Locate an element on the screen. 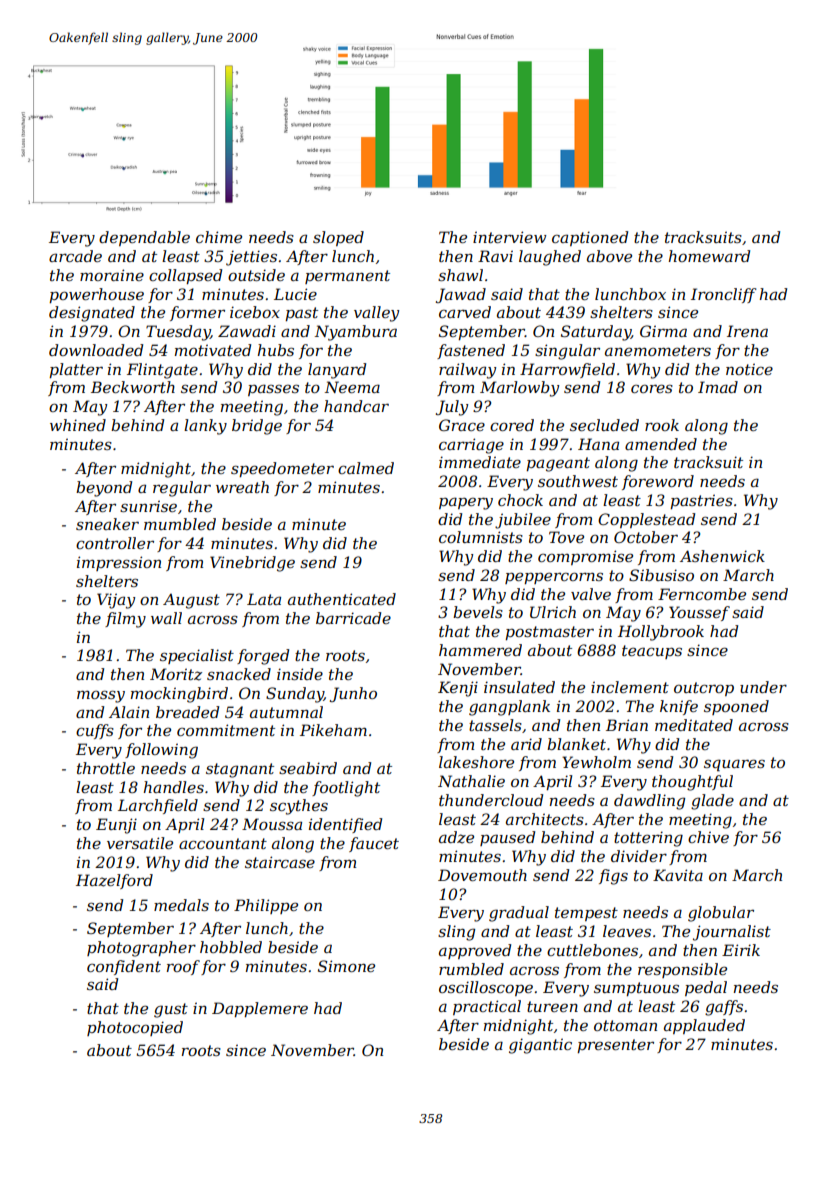 The image size is (839, 1190). barricade is located at coordinates (353, 618).
